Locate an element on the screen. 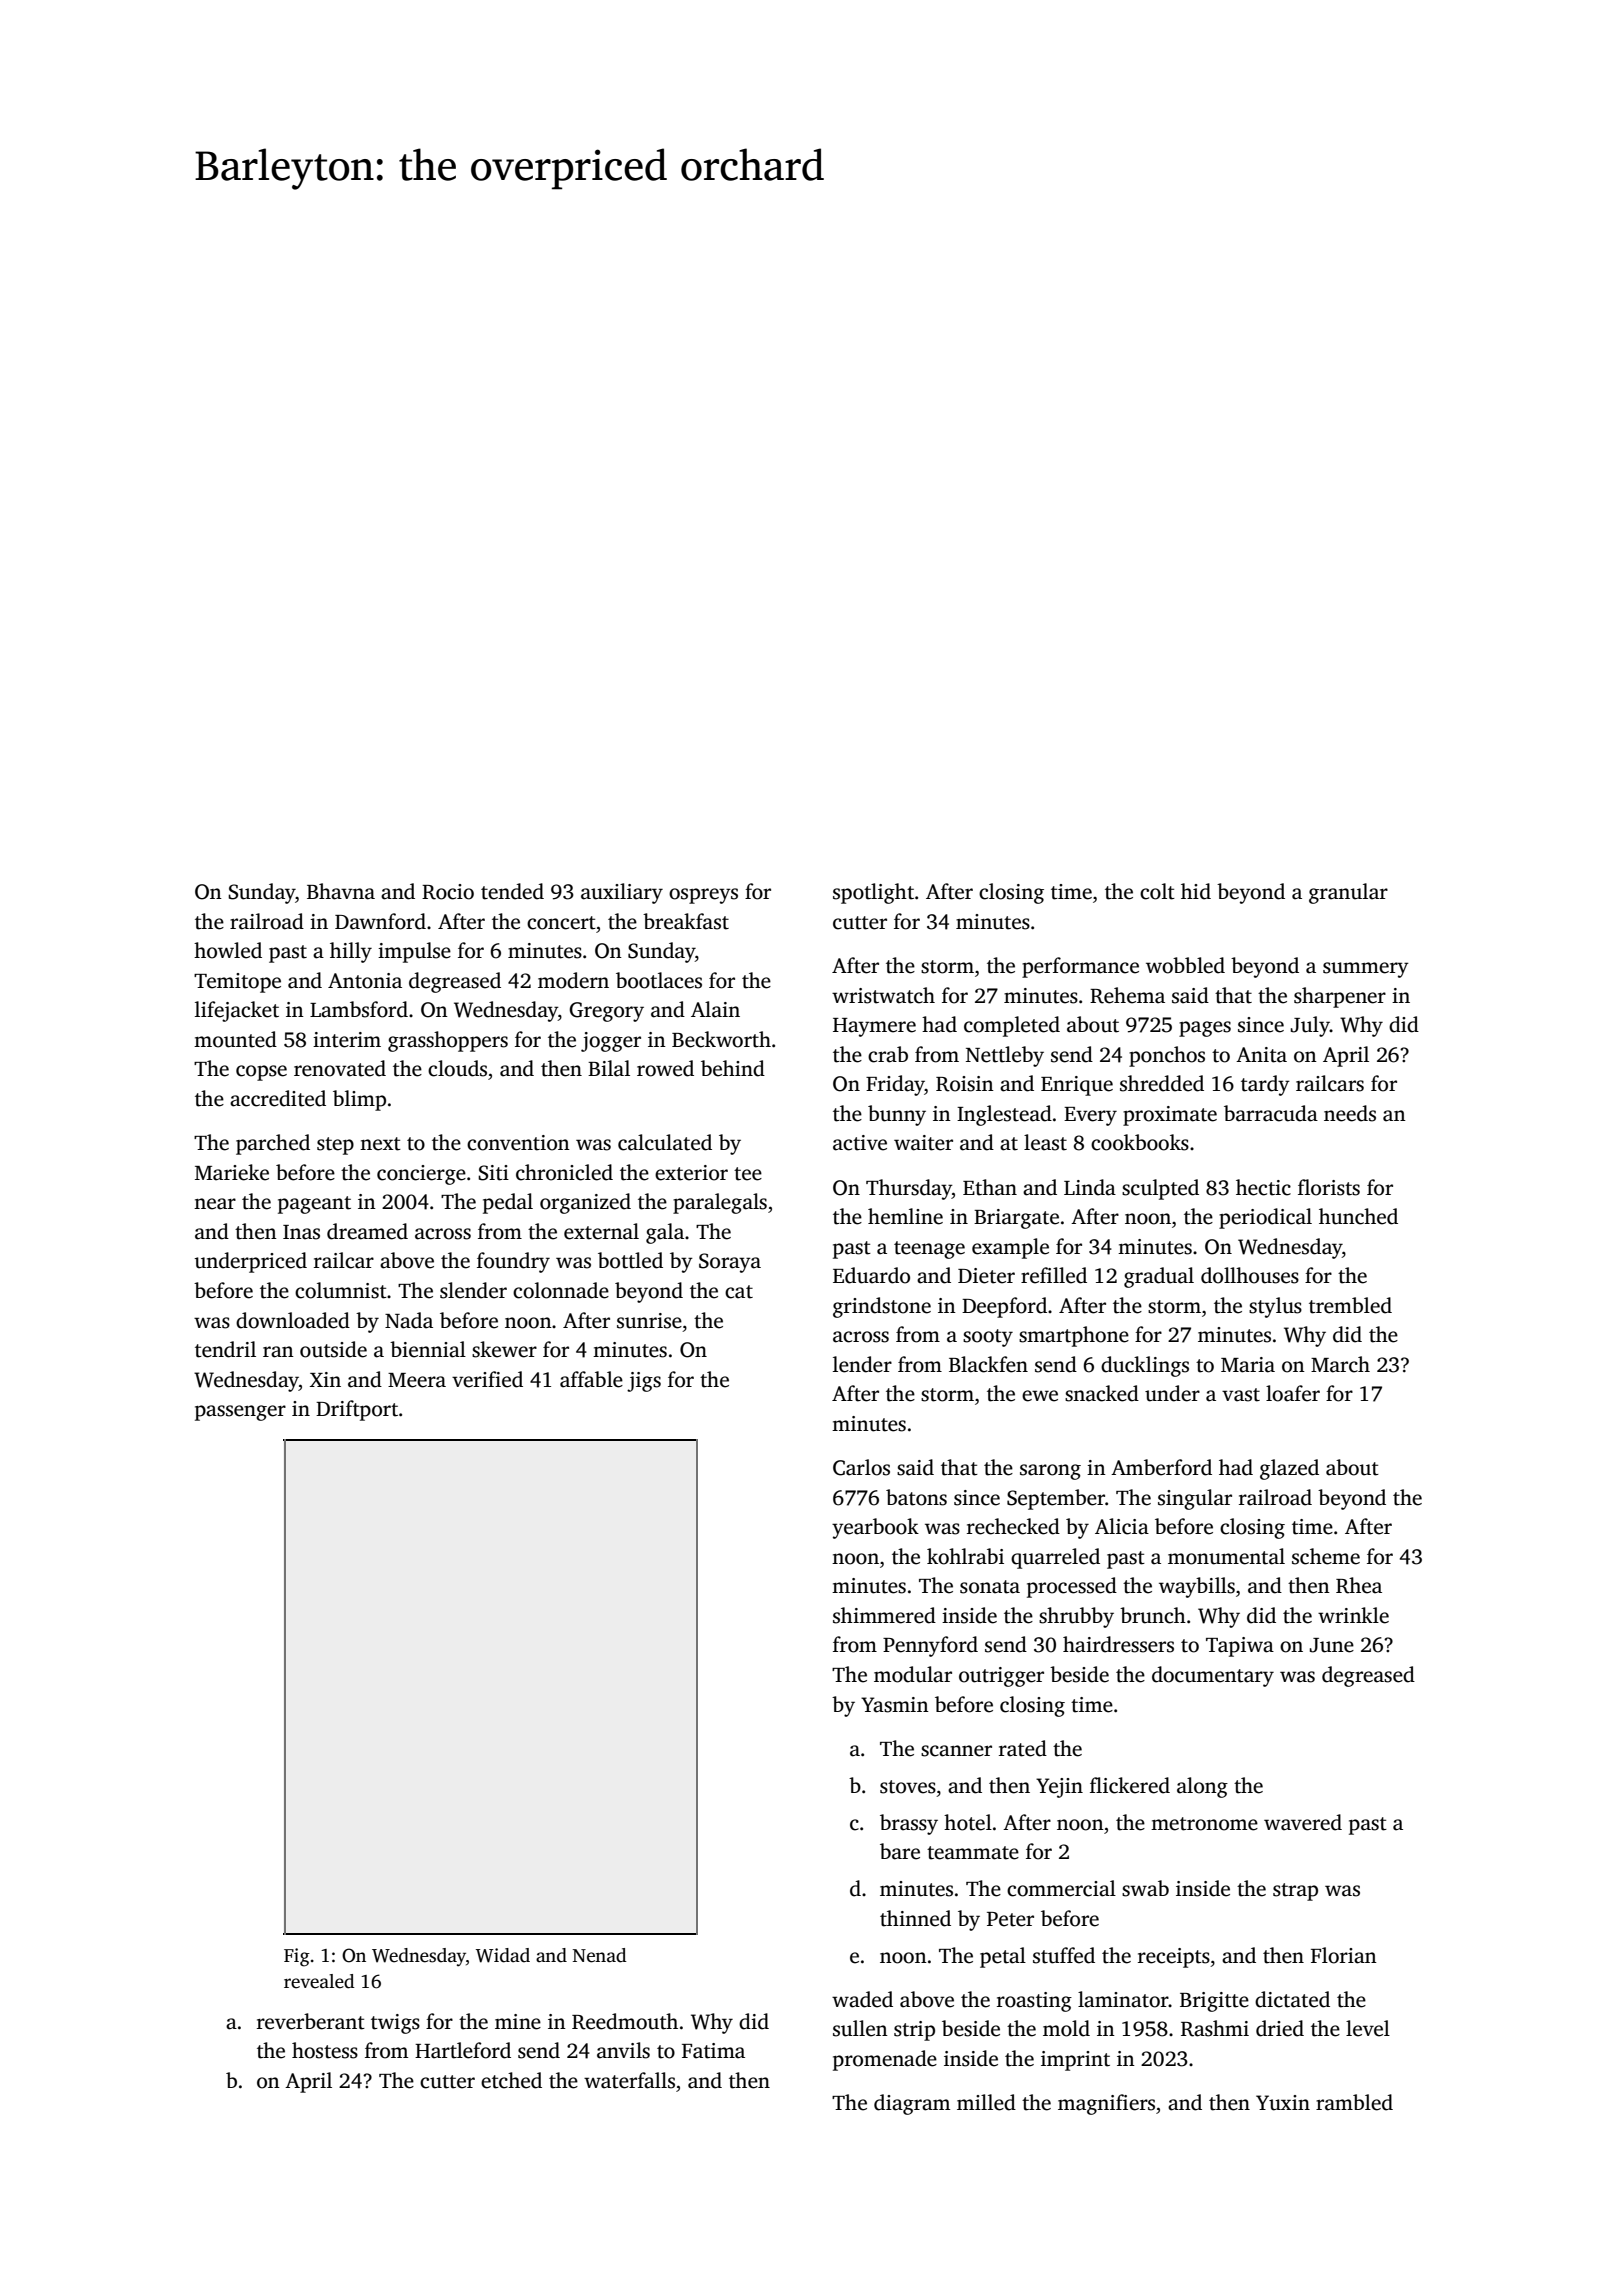  Carlos is located at coordinates (861, 1467).
